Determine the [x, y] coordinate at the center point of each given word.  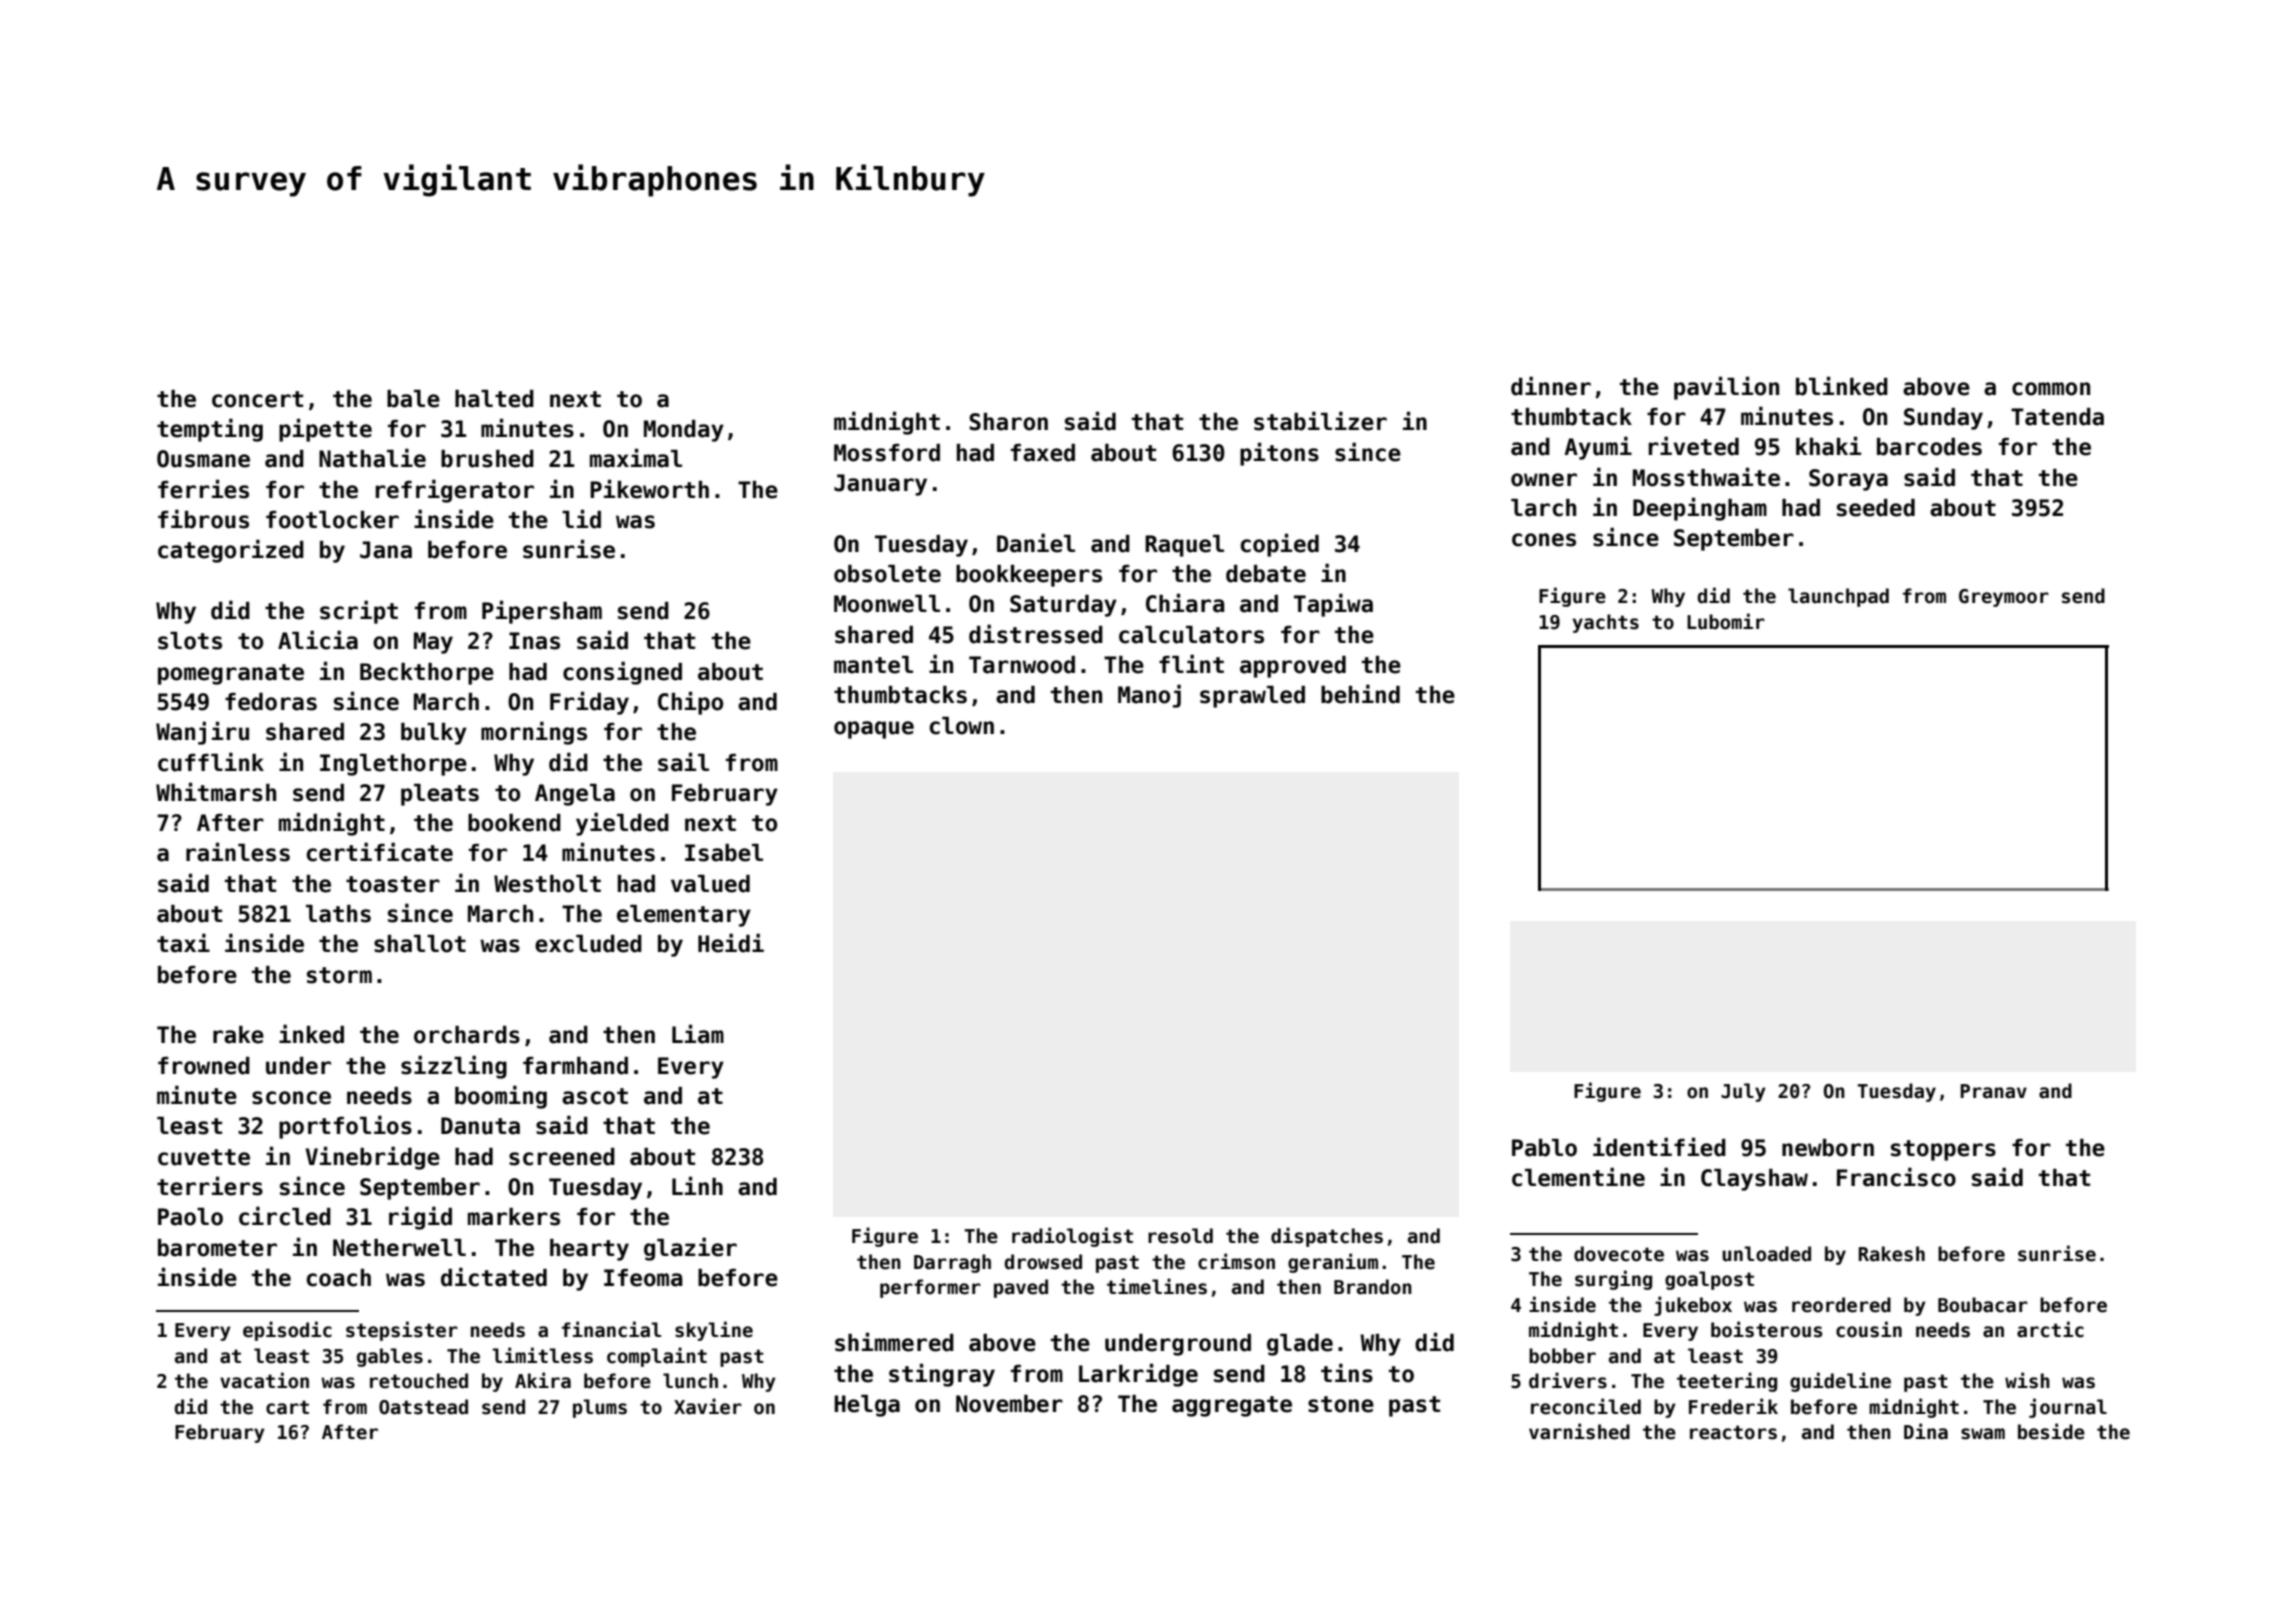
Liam [698, 1034]
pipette [325, 430]
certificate [380, 852]
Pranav [1993, 1091]
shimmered [894, 1342]
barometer [217, 1248]
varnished [1579, 1431]
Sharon [1008, 422]
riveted [1694, 446]
